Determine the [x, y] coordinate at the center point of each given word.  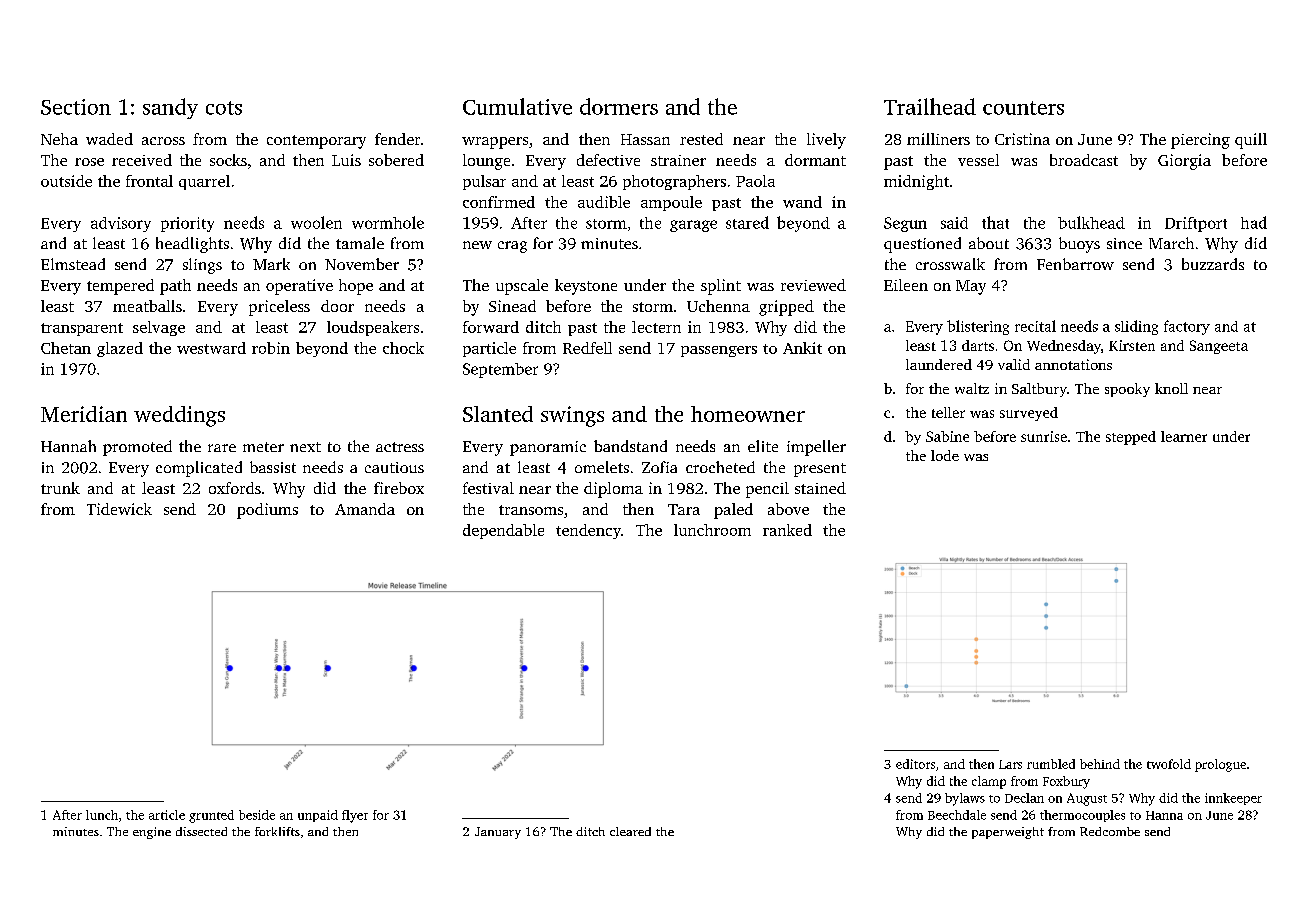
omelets [602, 467]
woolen [316, 222]
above [788, 509]
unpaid [318, 816]
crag [512, 247]
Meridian [84, 414]
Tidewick [119, 509]
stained [820, 488]
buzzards [1213, 264]
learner [1184, 436]
